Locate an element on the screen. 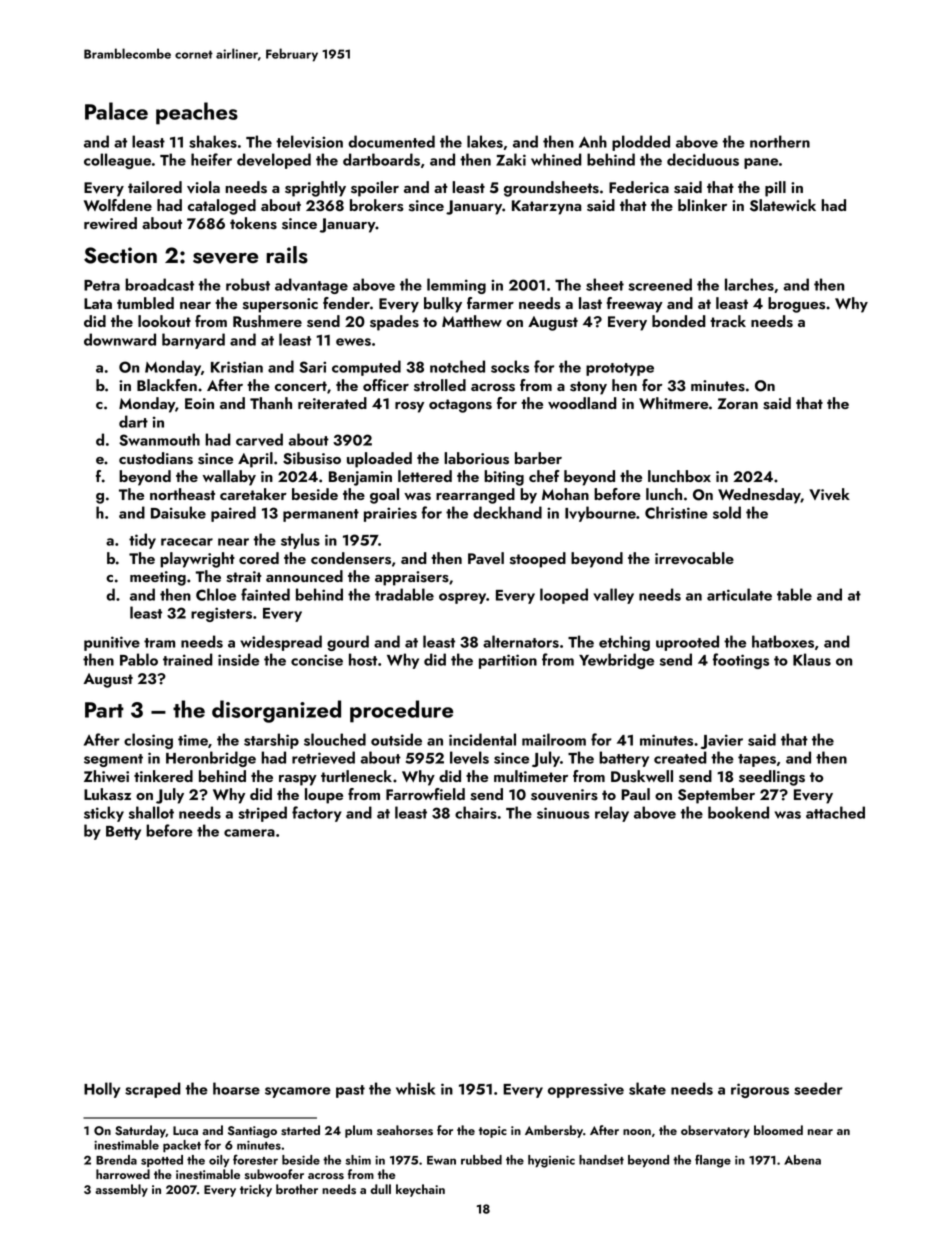  Abena is located at coordinates (802, 1160).
